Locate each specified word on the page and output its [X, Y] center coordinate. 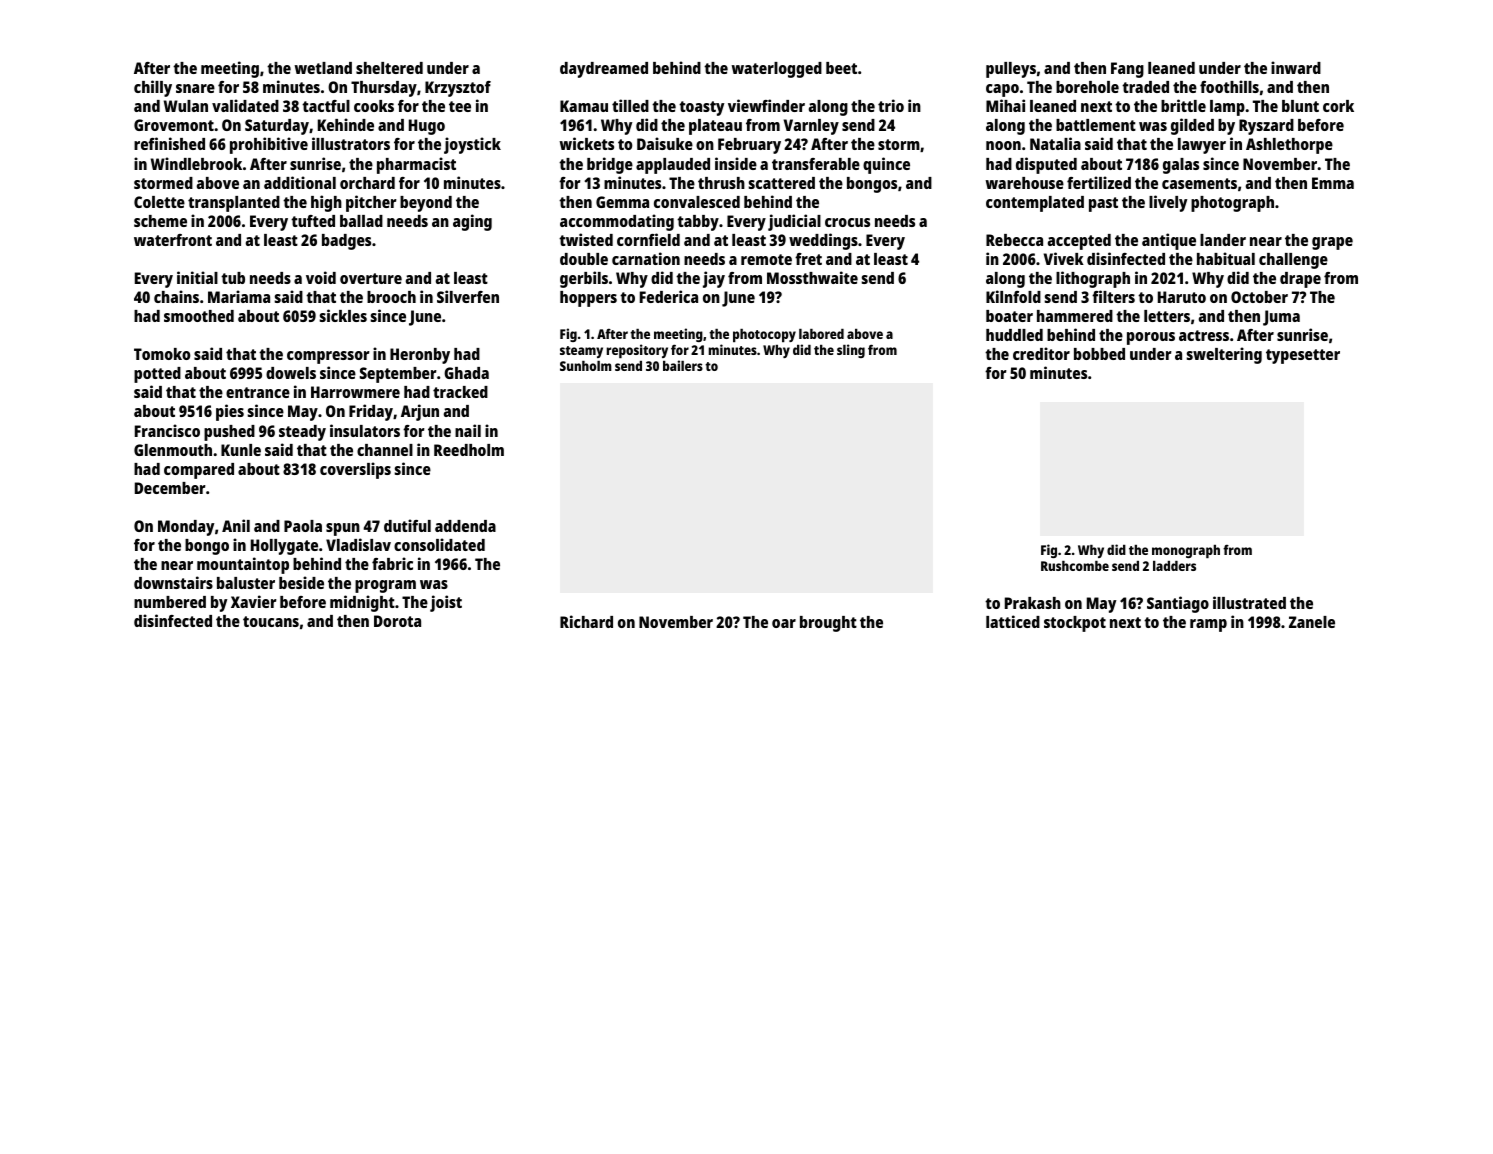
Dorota [397, 621]
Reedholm [469, 450]
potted [157, 375]
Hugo [427, 127]
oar [784, 623]
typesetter [1303, 356]
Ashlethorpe [1289, 146]
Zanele [1312, 622]
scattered [781, 183]
